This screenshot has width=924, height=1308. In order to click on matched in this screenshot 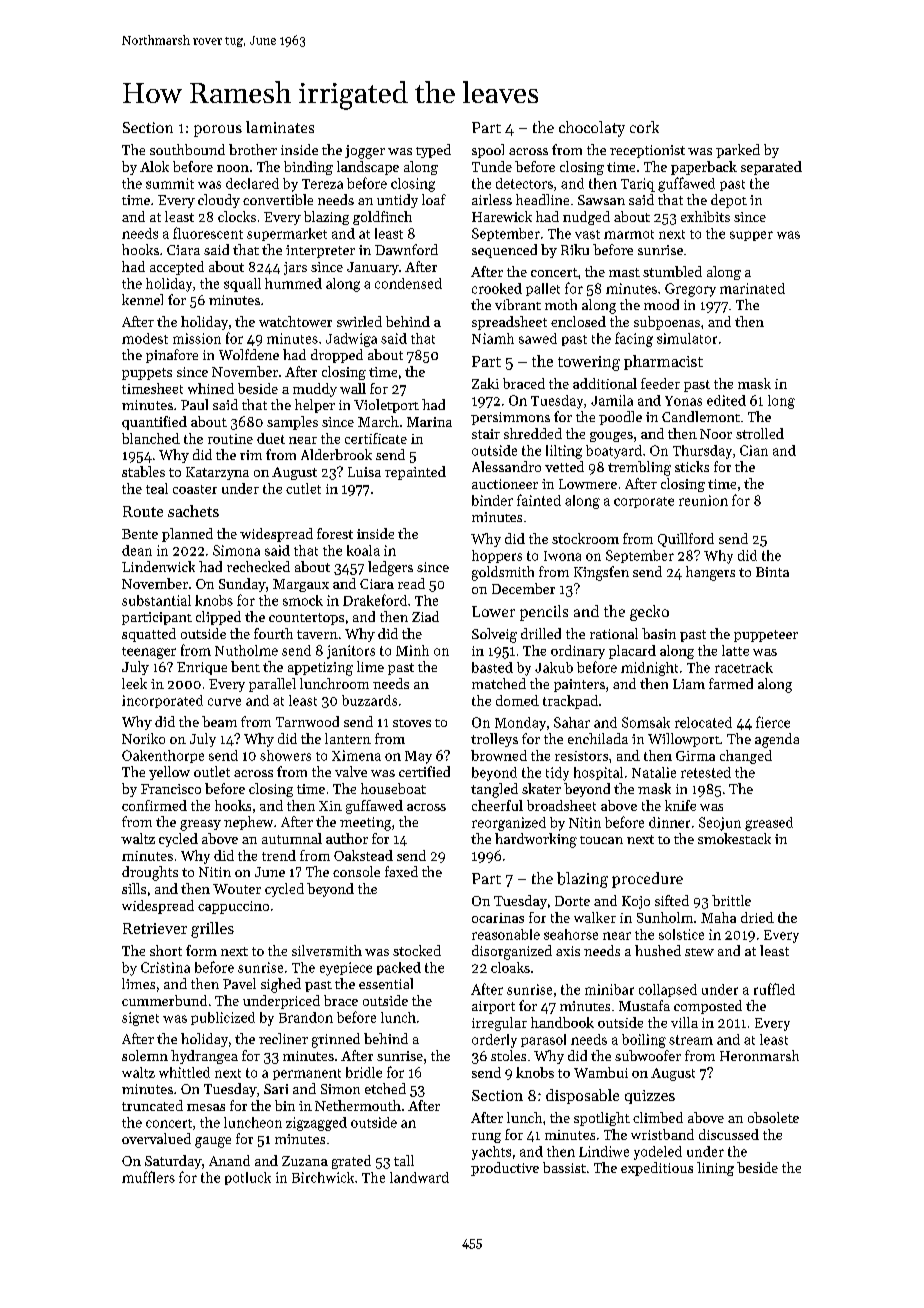, I will do `click(499, 683)`.
